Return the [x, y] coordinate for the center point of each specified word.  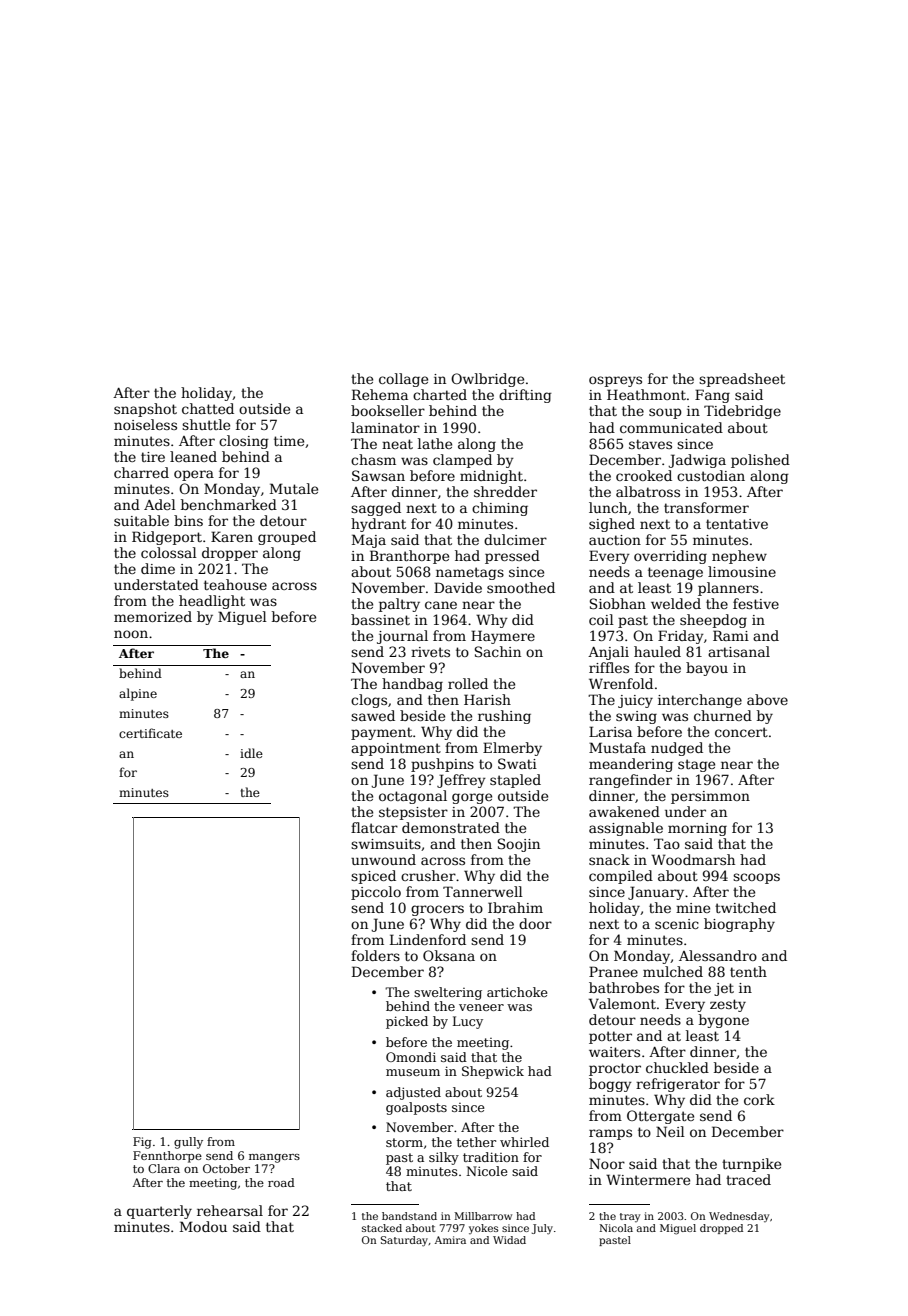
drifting [525, 396]
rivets [430, 652]
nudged [677, 749]
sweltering [448, 993]
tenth [748, 971]
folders [375, 955]
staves [650, 444]
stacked [382, 1228]
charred [141, 472]
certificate [150, 733]
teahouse [235, 584]
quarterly [159, 1212]
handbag [412, 685]
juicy [635, 701]
